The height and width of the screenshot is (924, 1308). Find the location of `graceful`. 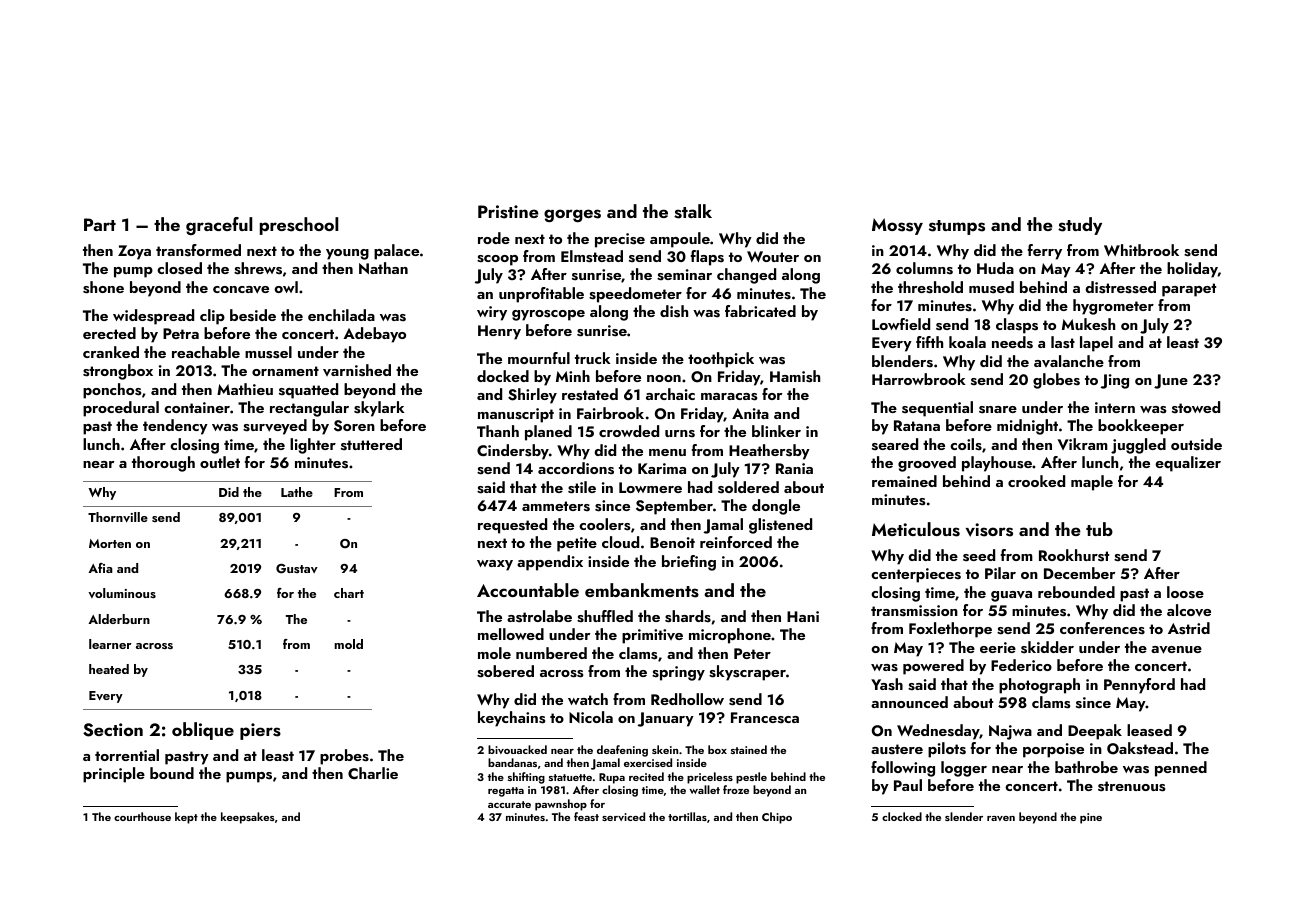

graceful is located at coordinates (219, 226).
